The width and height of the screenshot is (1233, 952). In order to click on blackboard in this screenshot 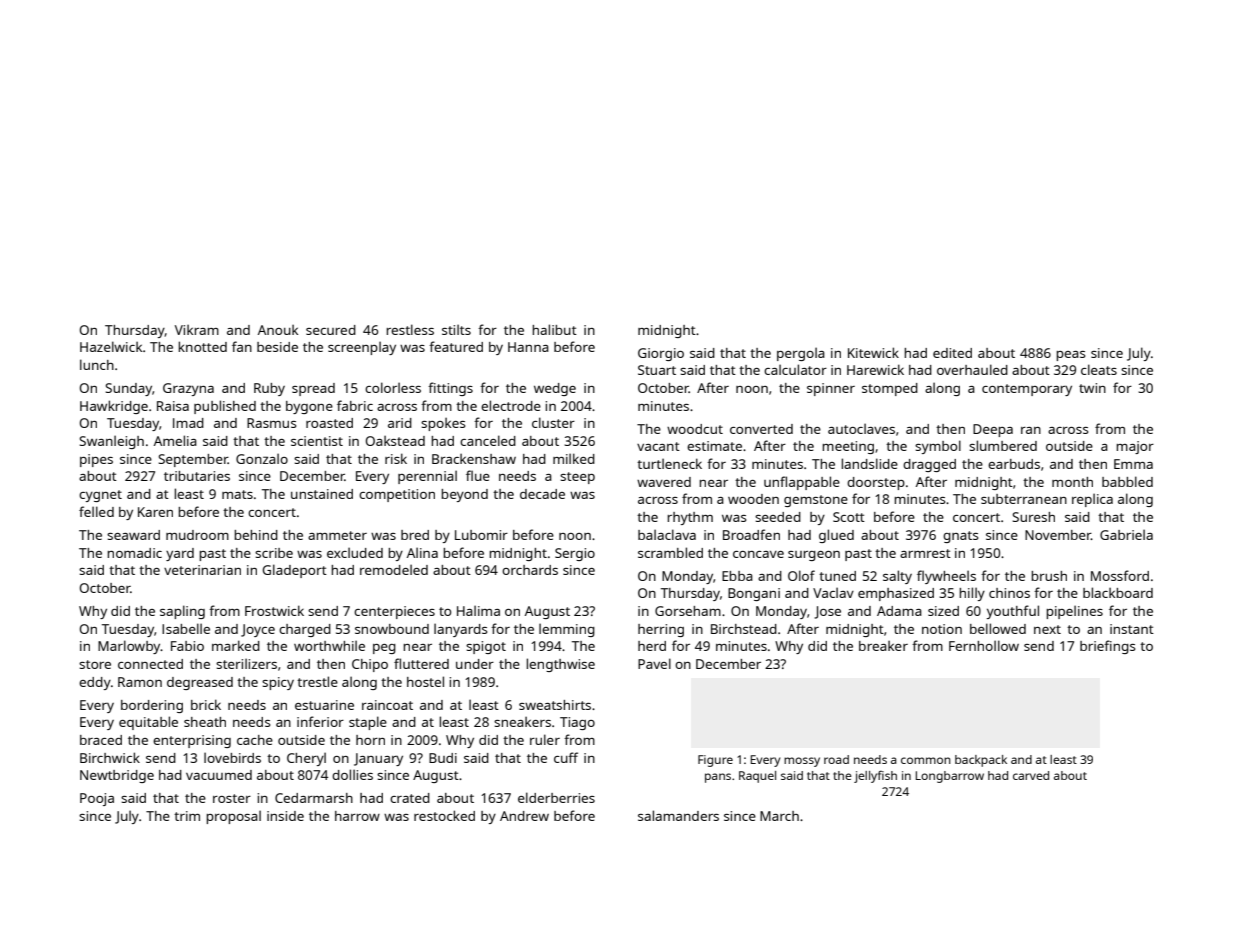, I will do `click(1118, 592)`.
